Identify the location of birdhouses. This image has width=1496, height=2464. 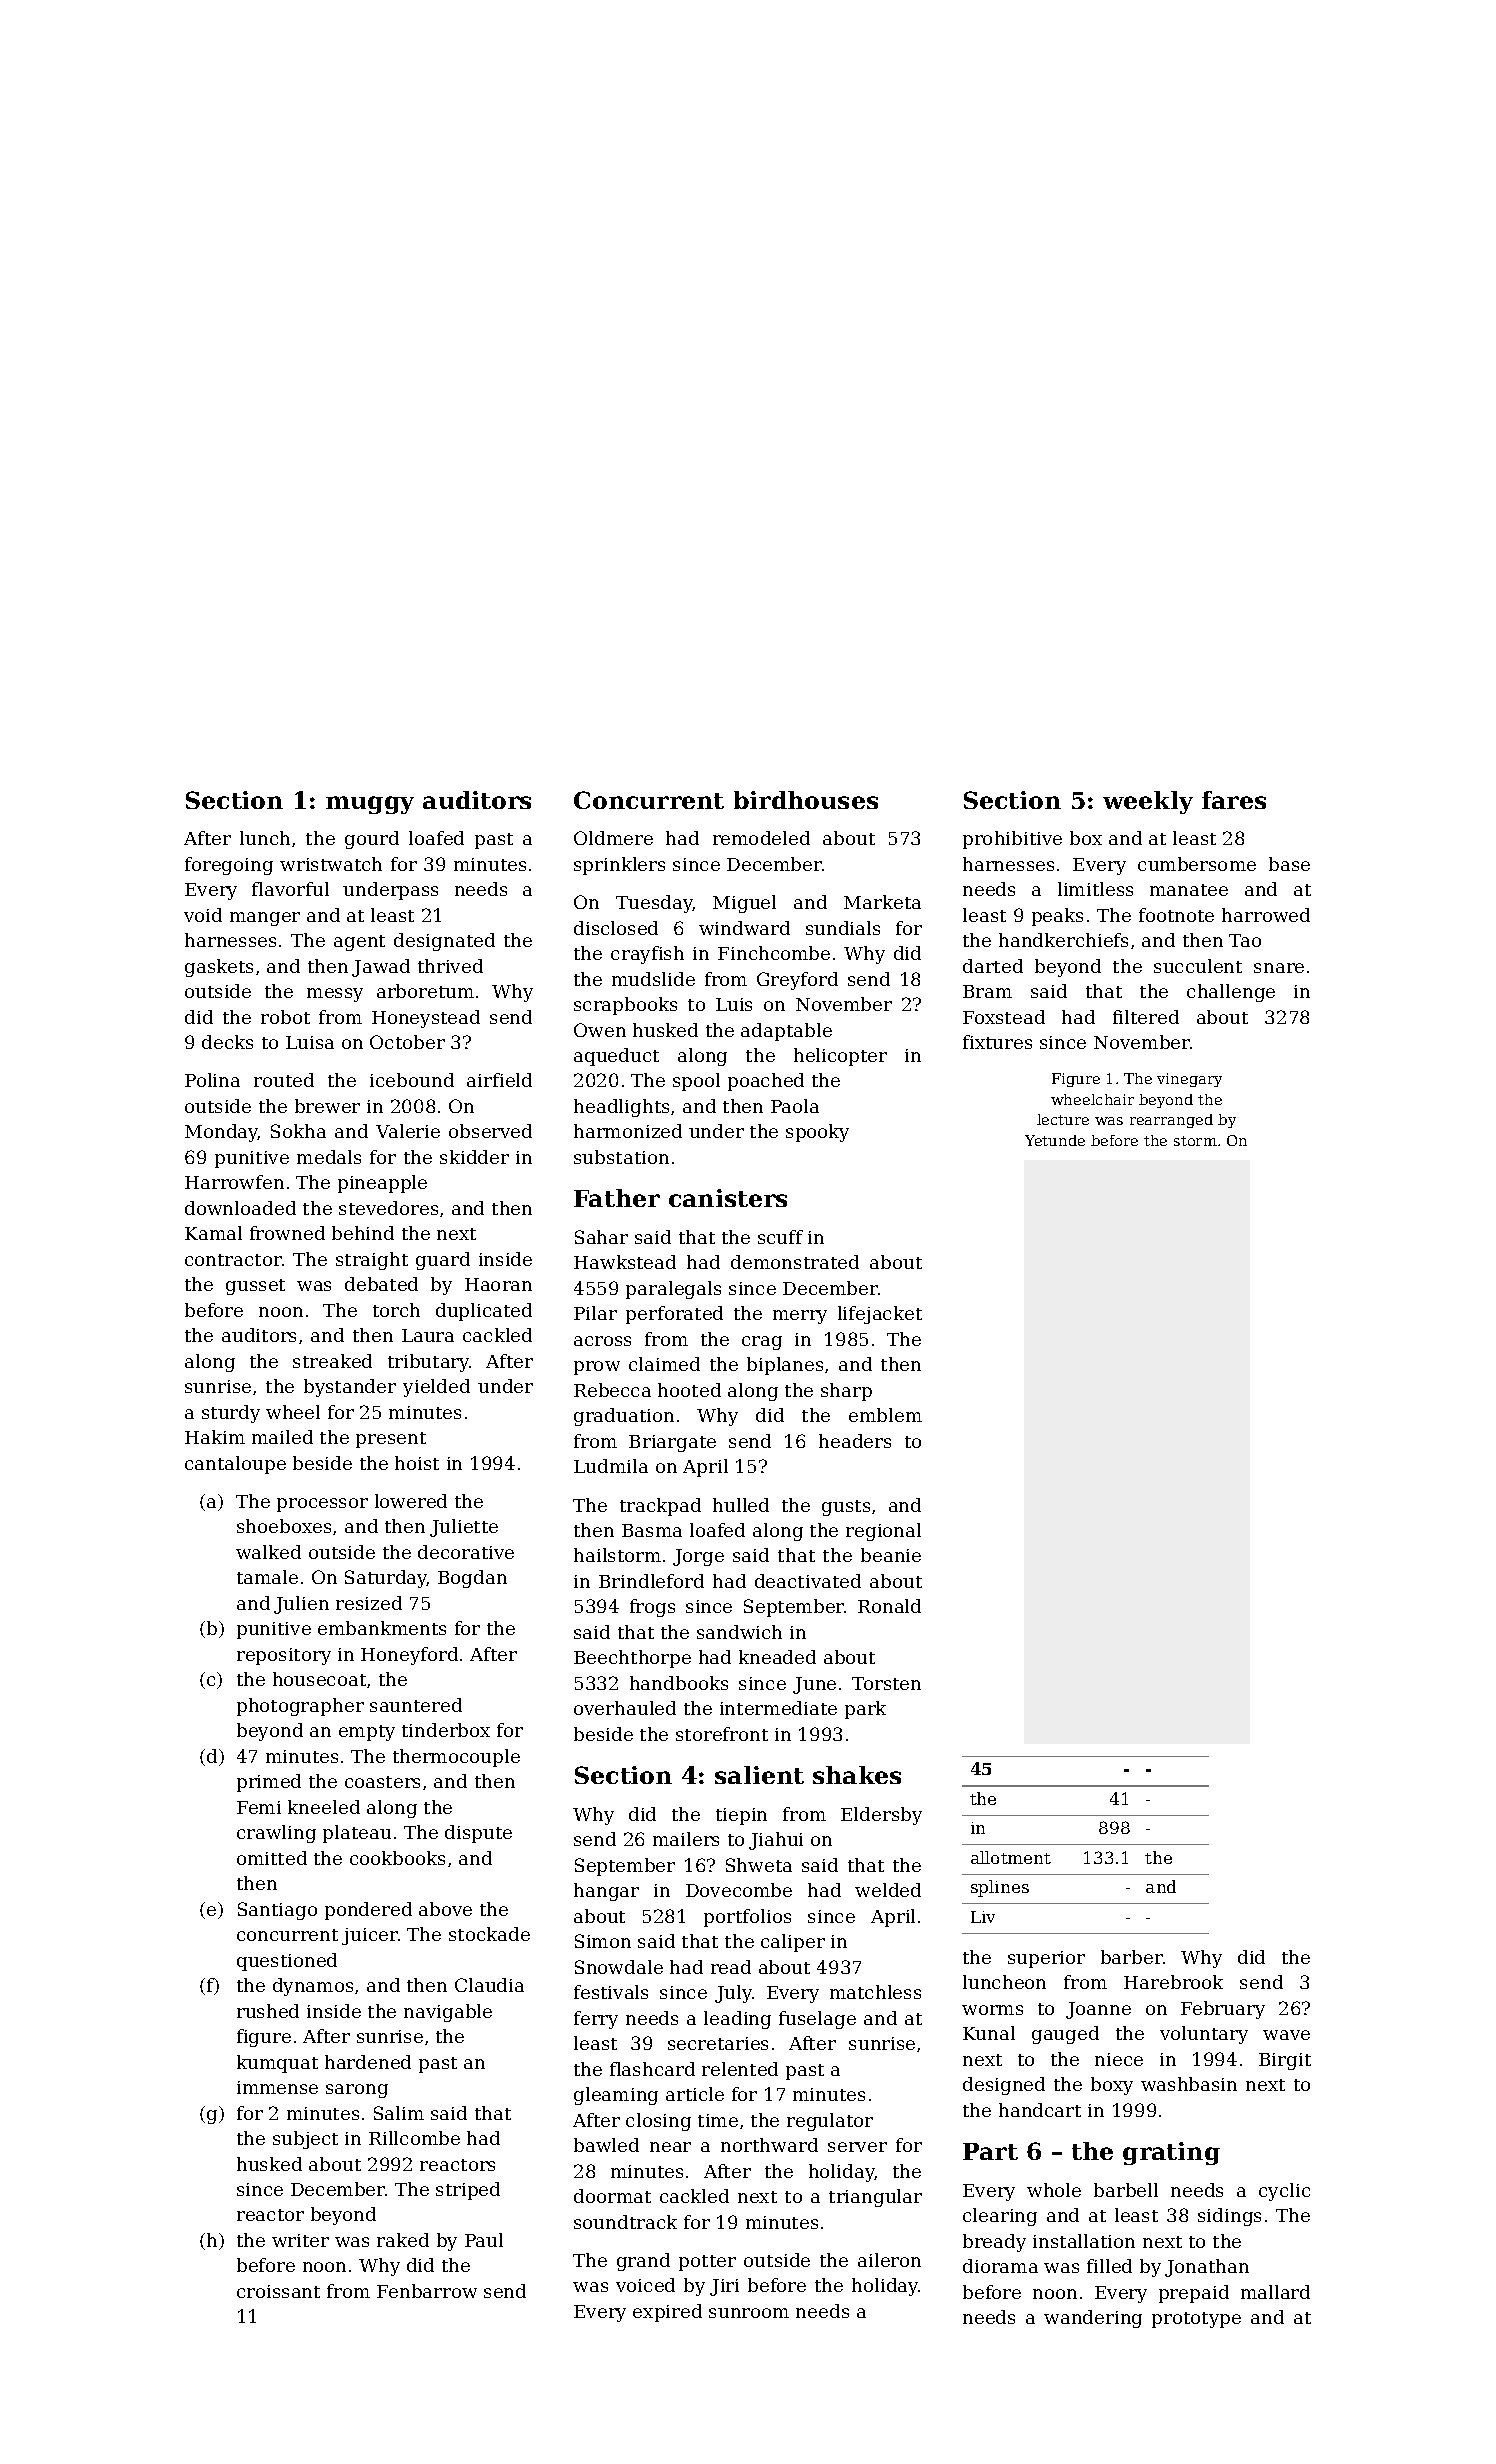
(806, 800).
